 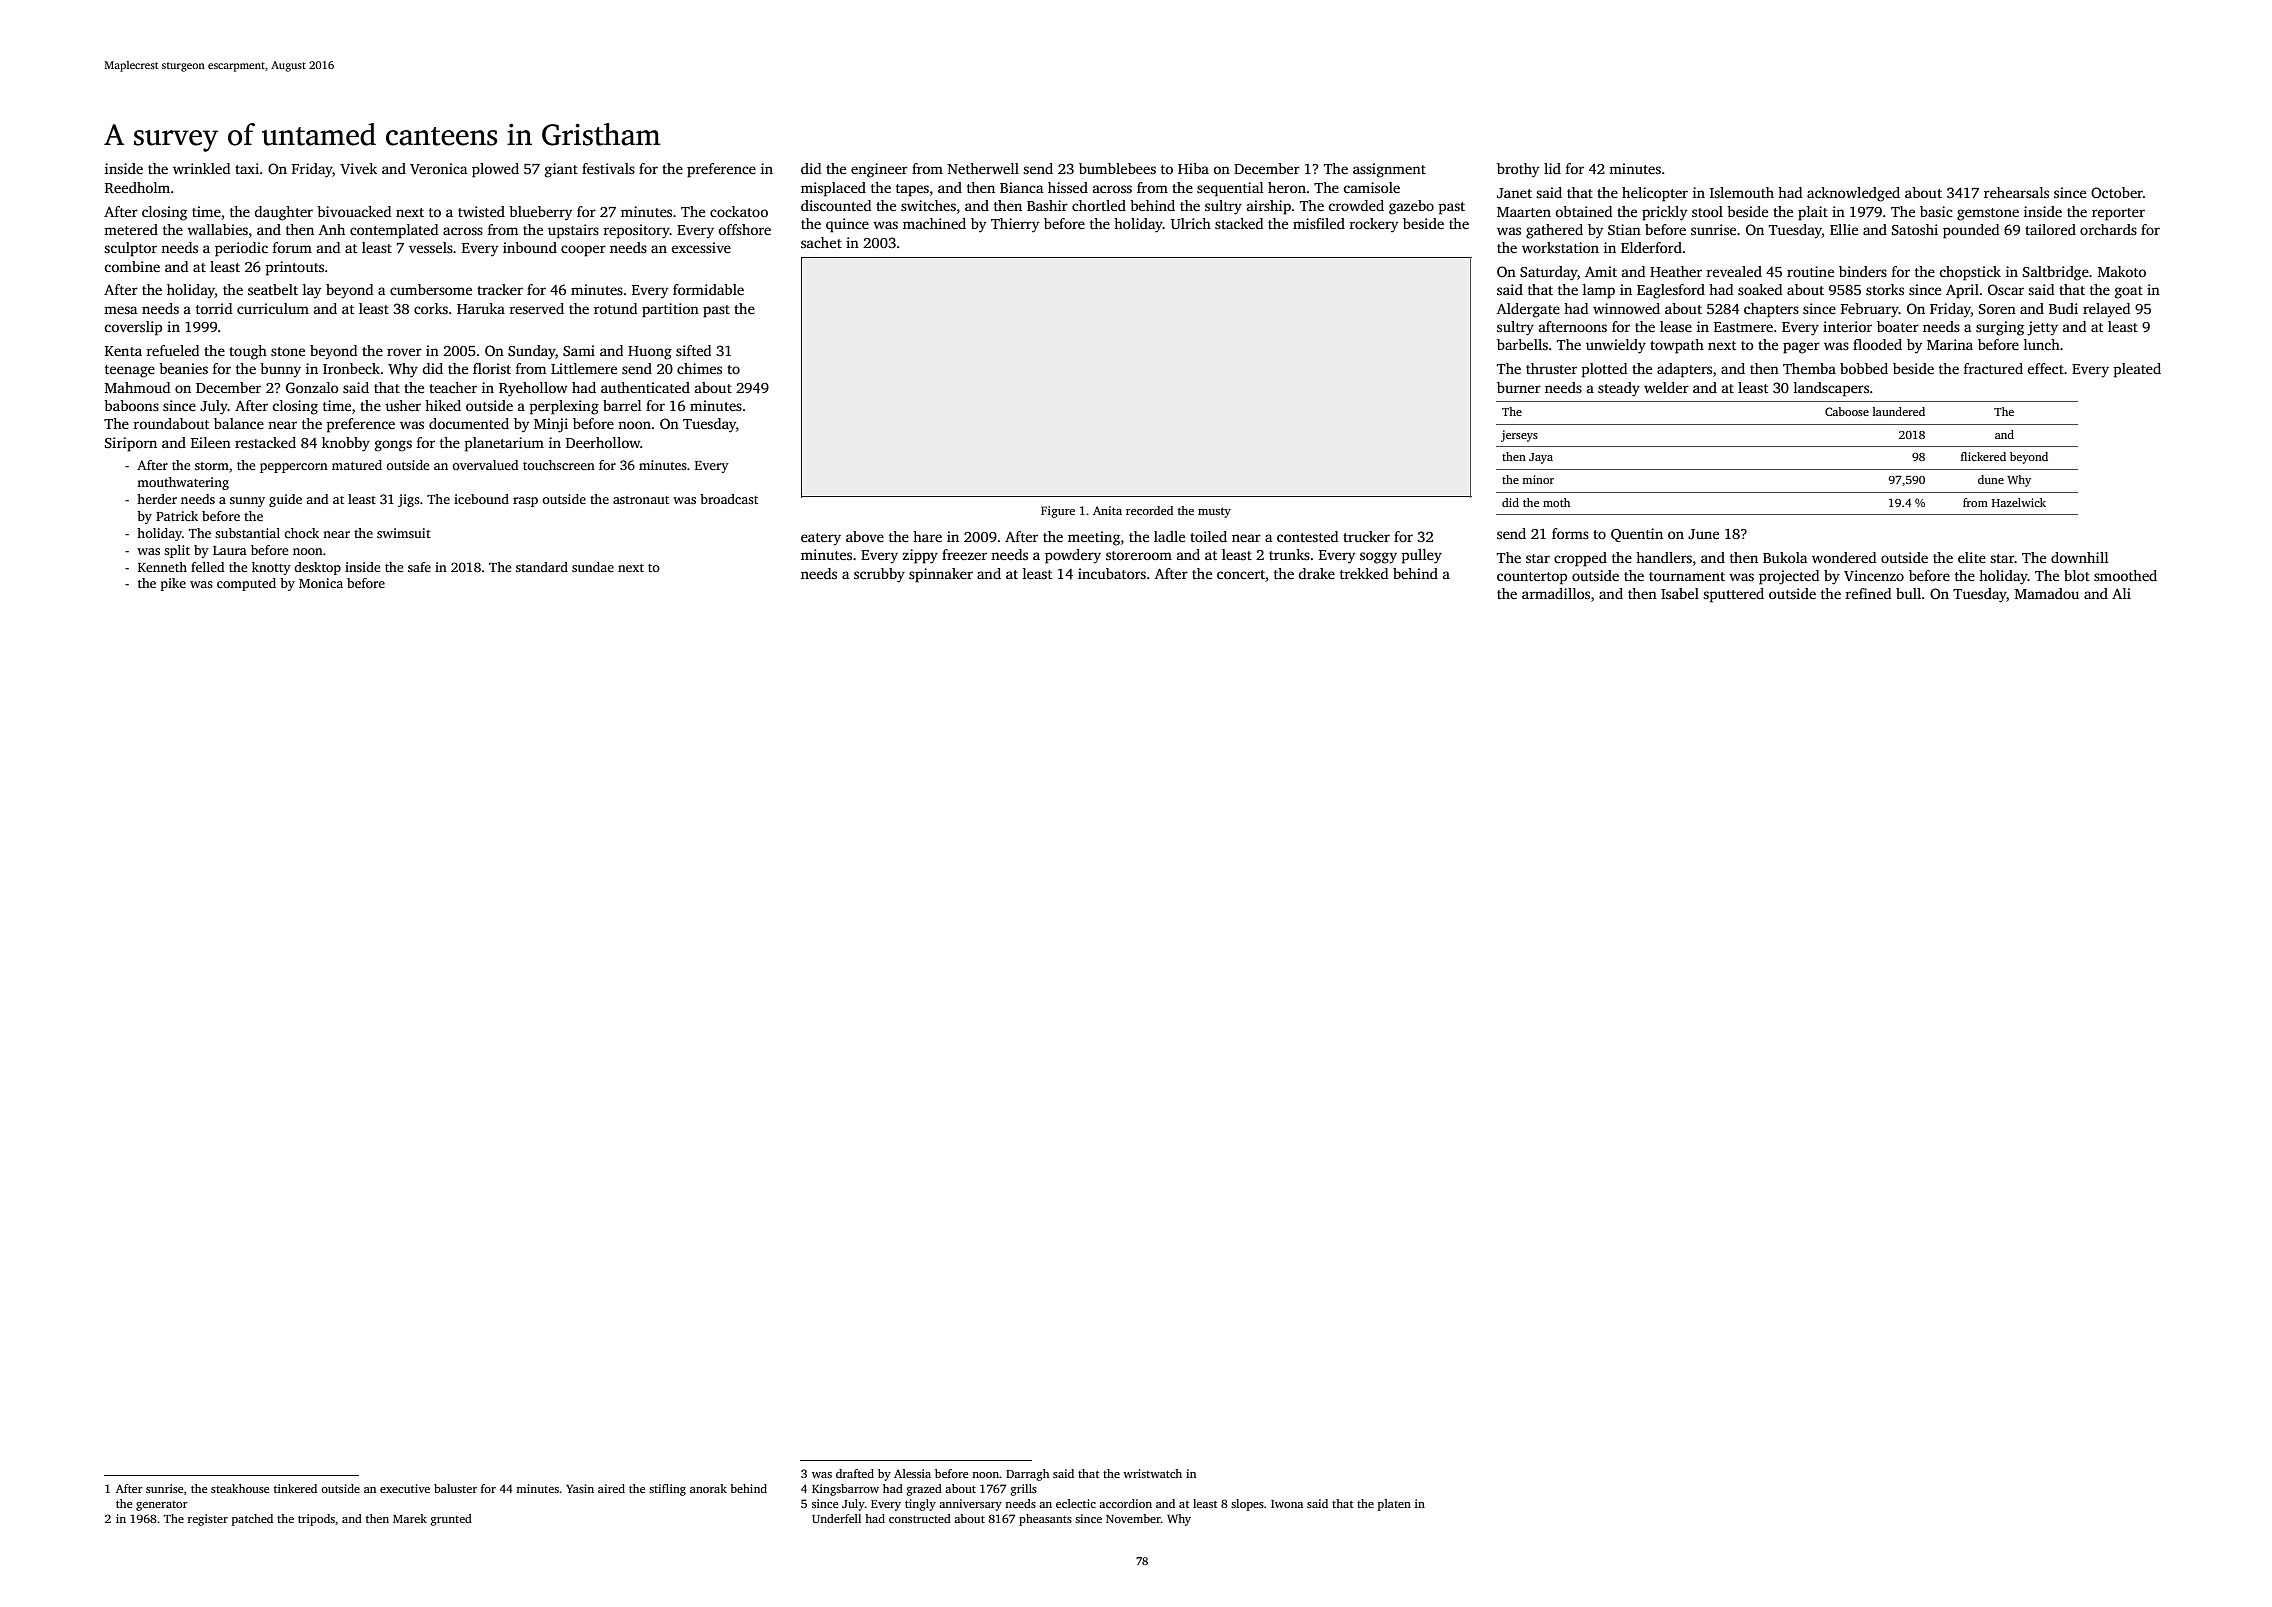 I want to click on platen, so click(x=1394, y=1505).
